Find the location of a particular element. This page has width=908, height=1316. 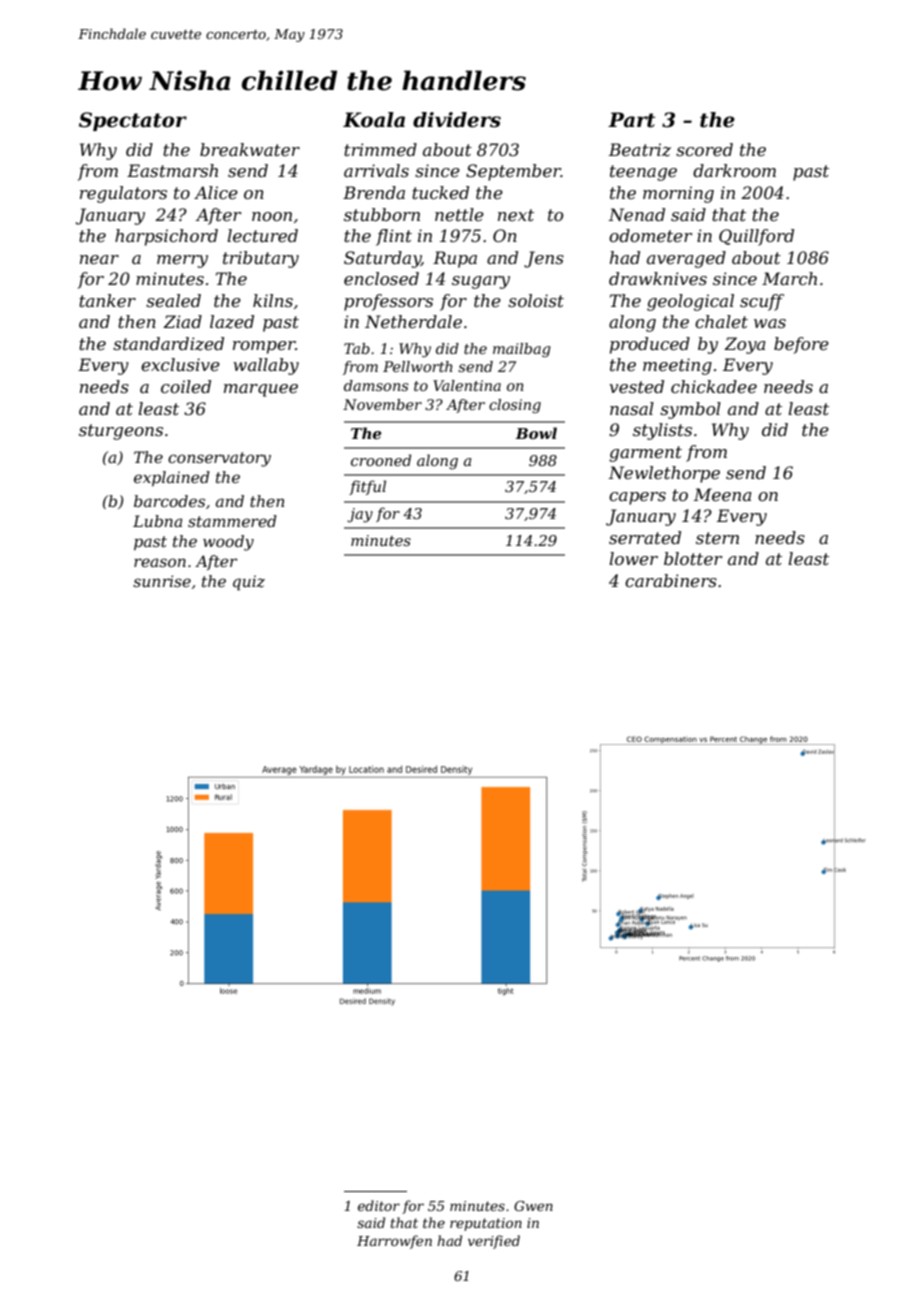

editor is located at coordinates (379, 1205).
